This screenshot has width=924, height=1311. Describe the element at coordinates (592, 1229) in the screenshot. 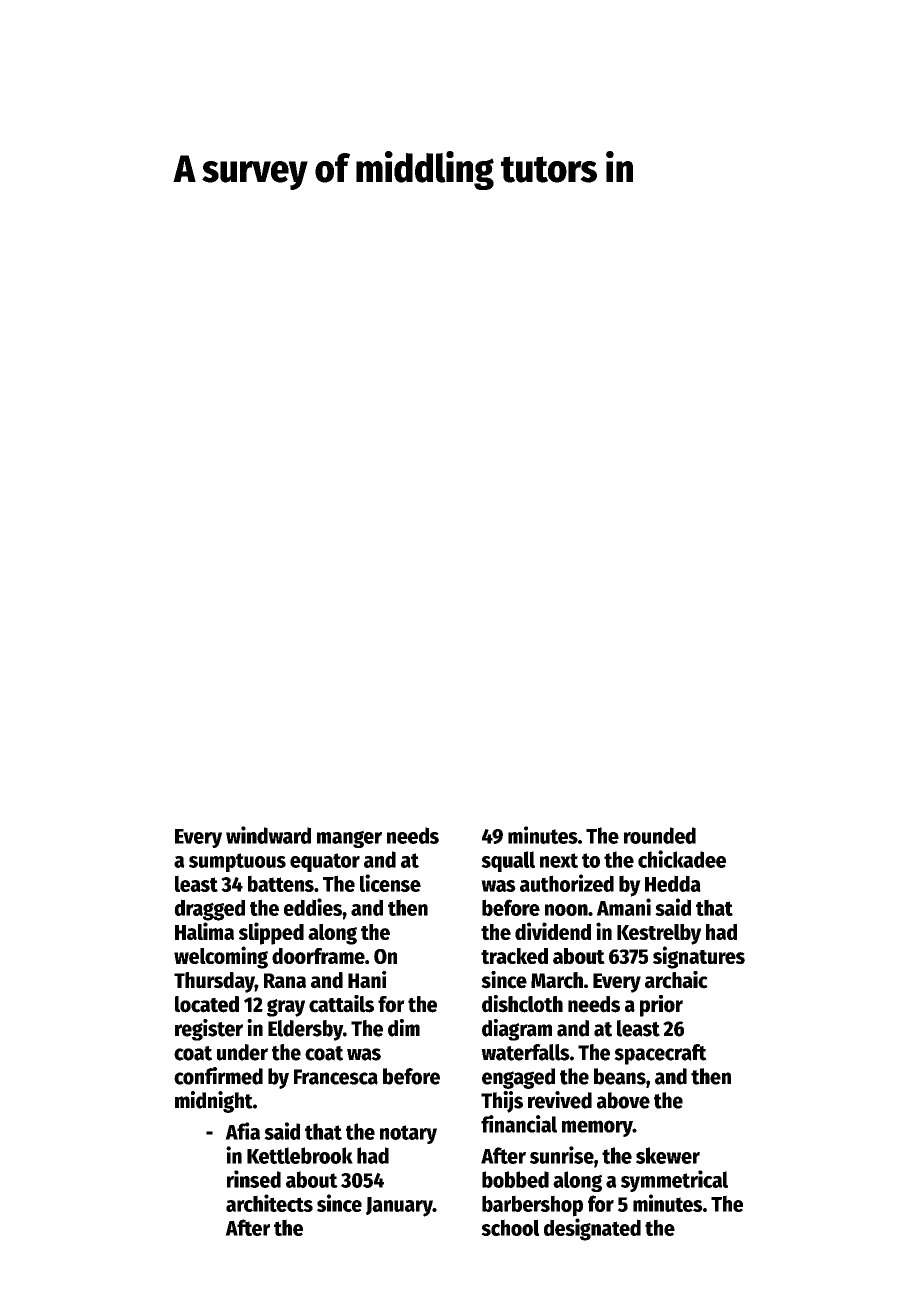

I see `designated` at that location.
